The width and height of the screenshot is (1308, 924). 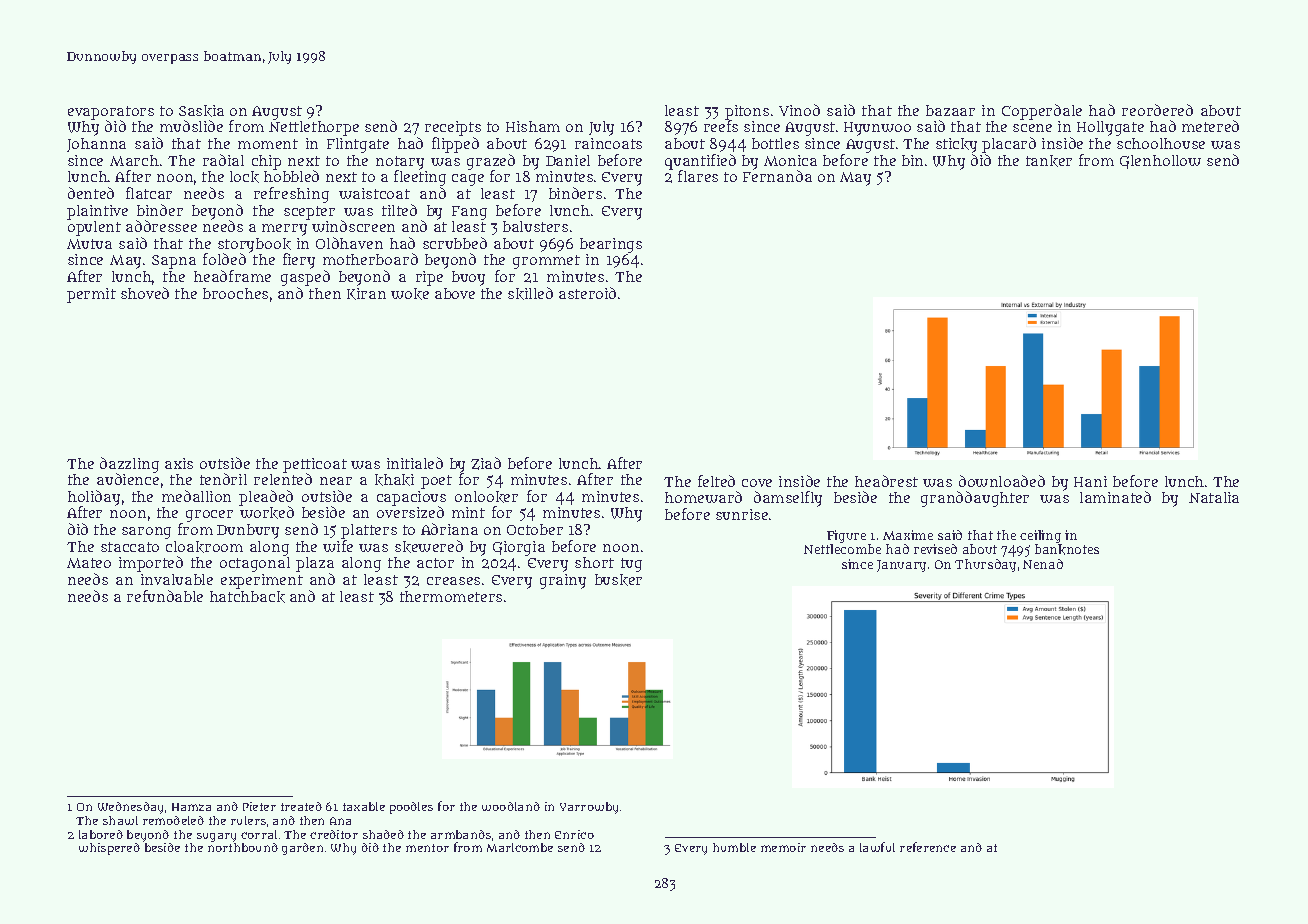 What do you see at coordinates (177, 579) in the screenshot?
I see `invaluable` at bounding box center [177, 579].
